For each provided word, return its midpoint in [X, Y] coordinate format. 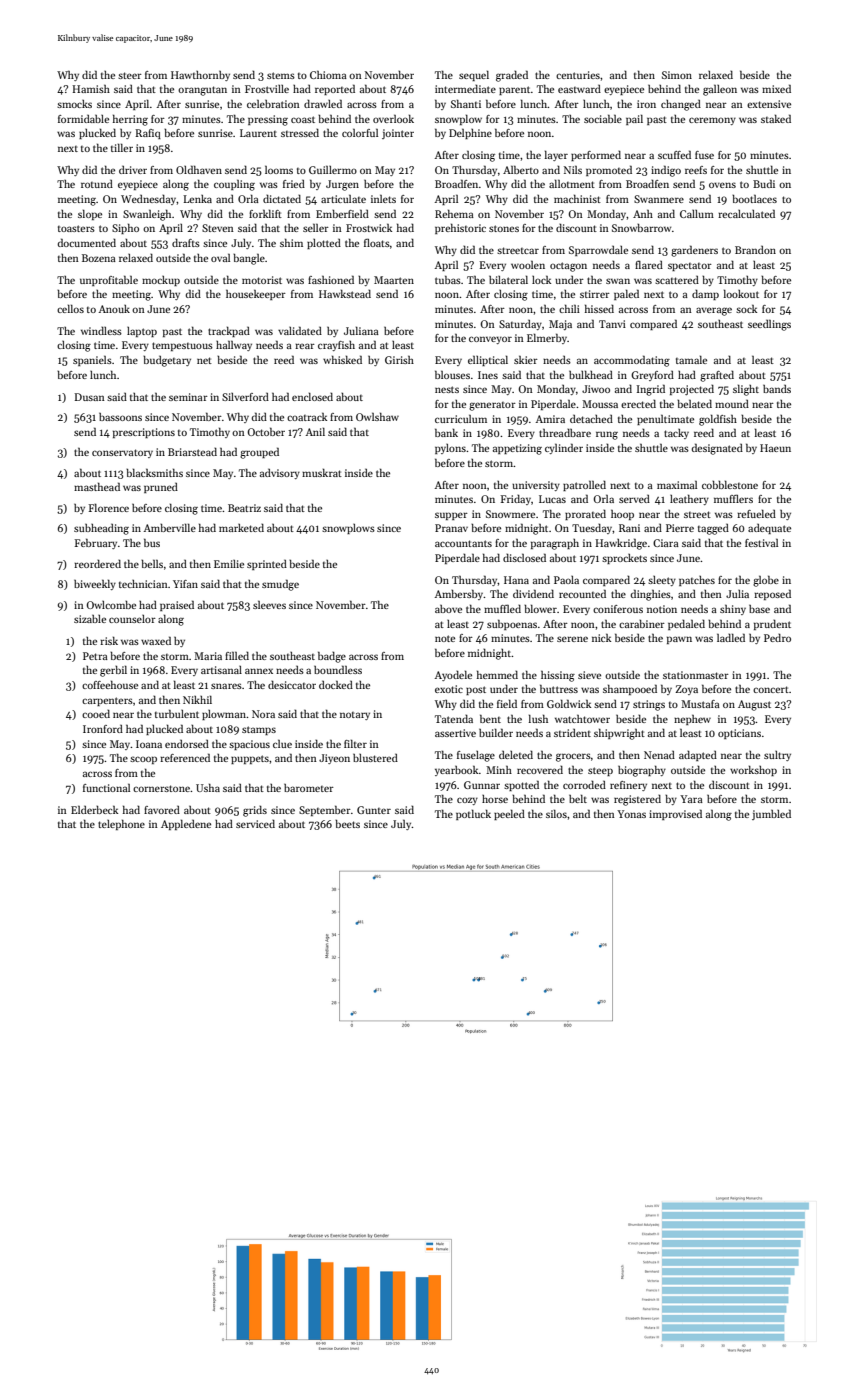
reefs [696, 170]
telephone [121, 824]
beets [347, 824]
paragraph [555, 544]
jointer [398, 134]
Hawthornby [200, 76]
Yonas [631, 814]
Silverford [245, 396]
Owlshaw [377, 416]
